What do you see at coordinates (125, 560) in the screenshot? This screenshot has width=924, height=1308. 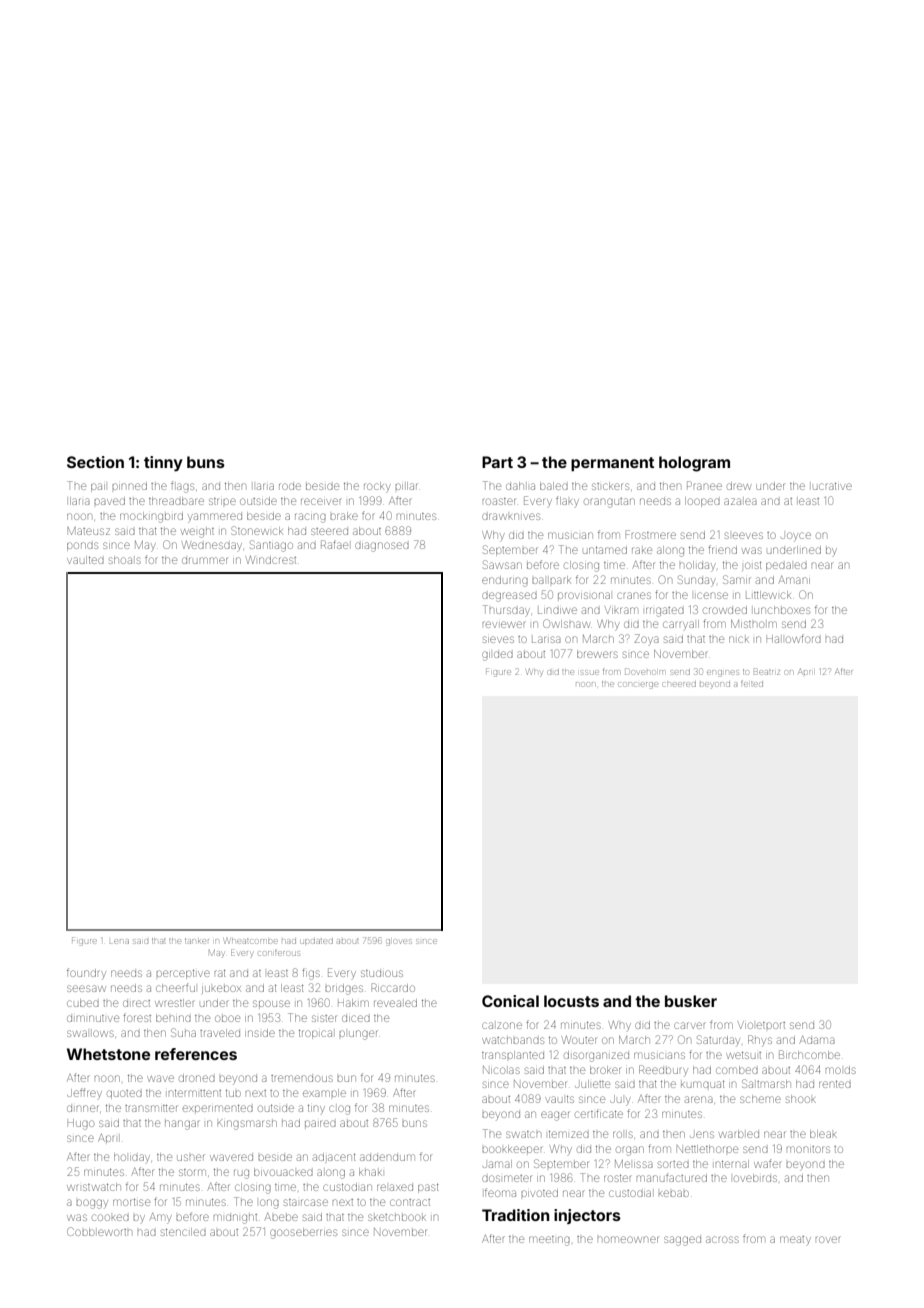 I see `shoals` at bounding box center [125, 560].
